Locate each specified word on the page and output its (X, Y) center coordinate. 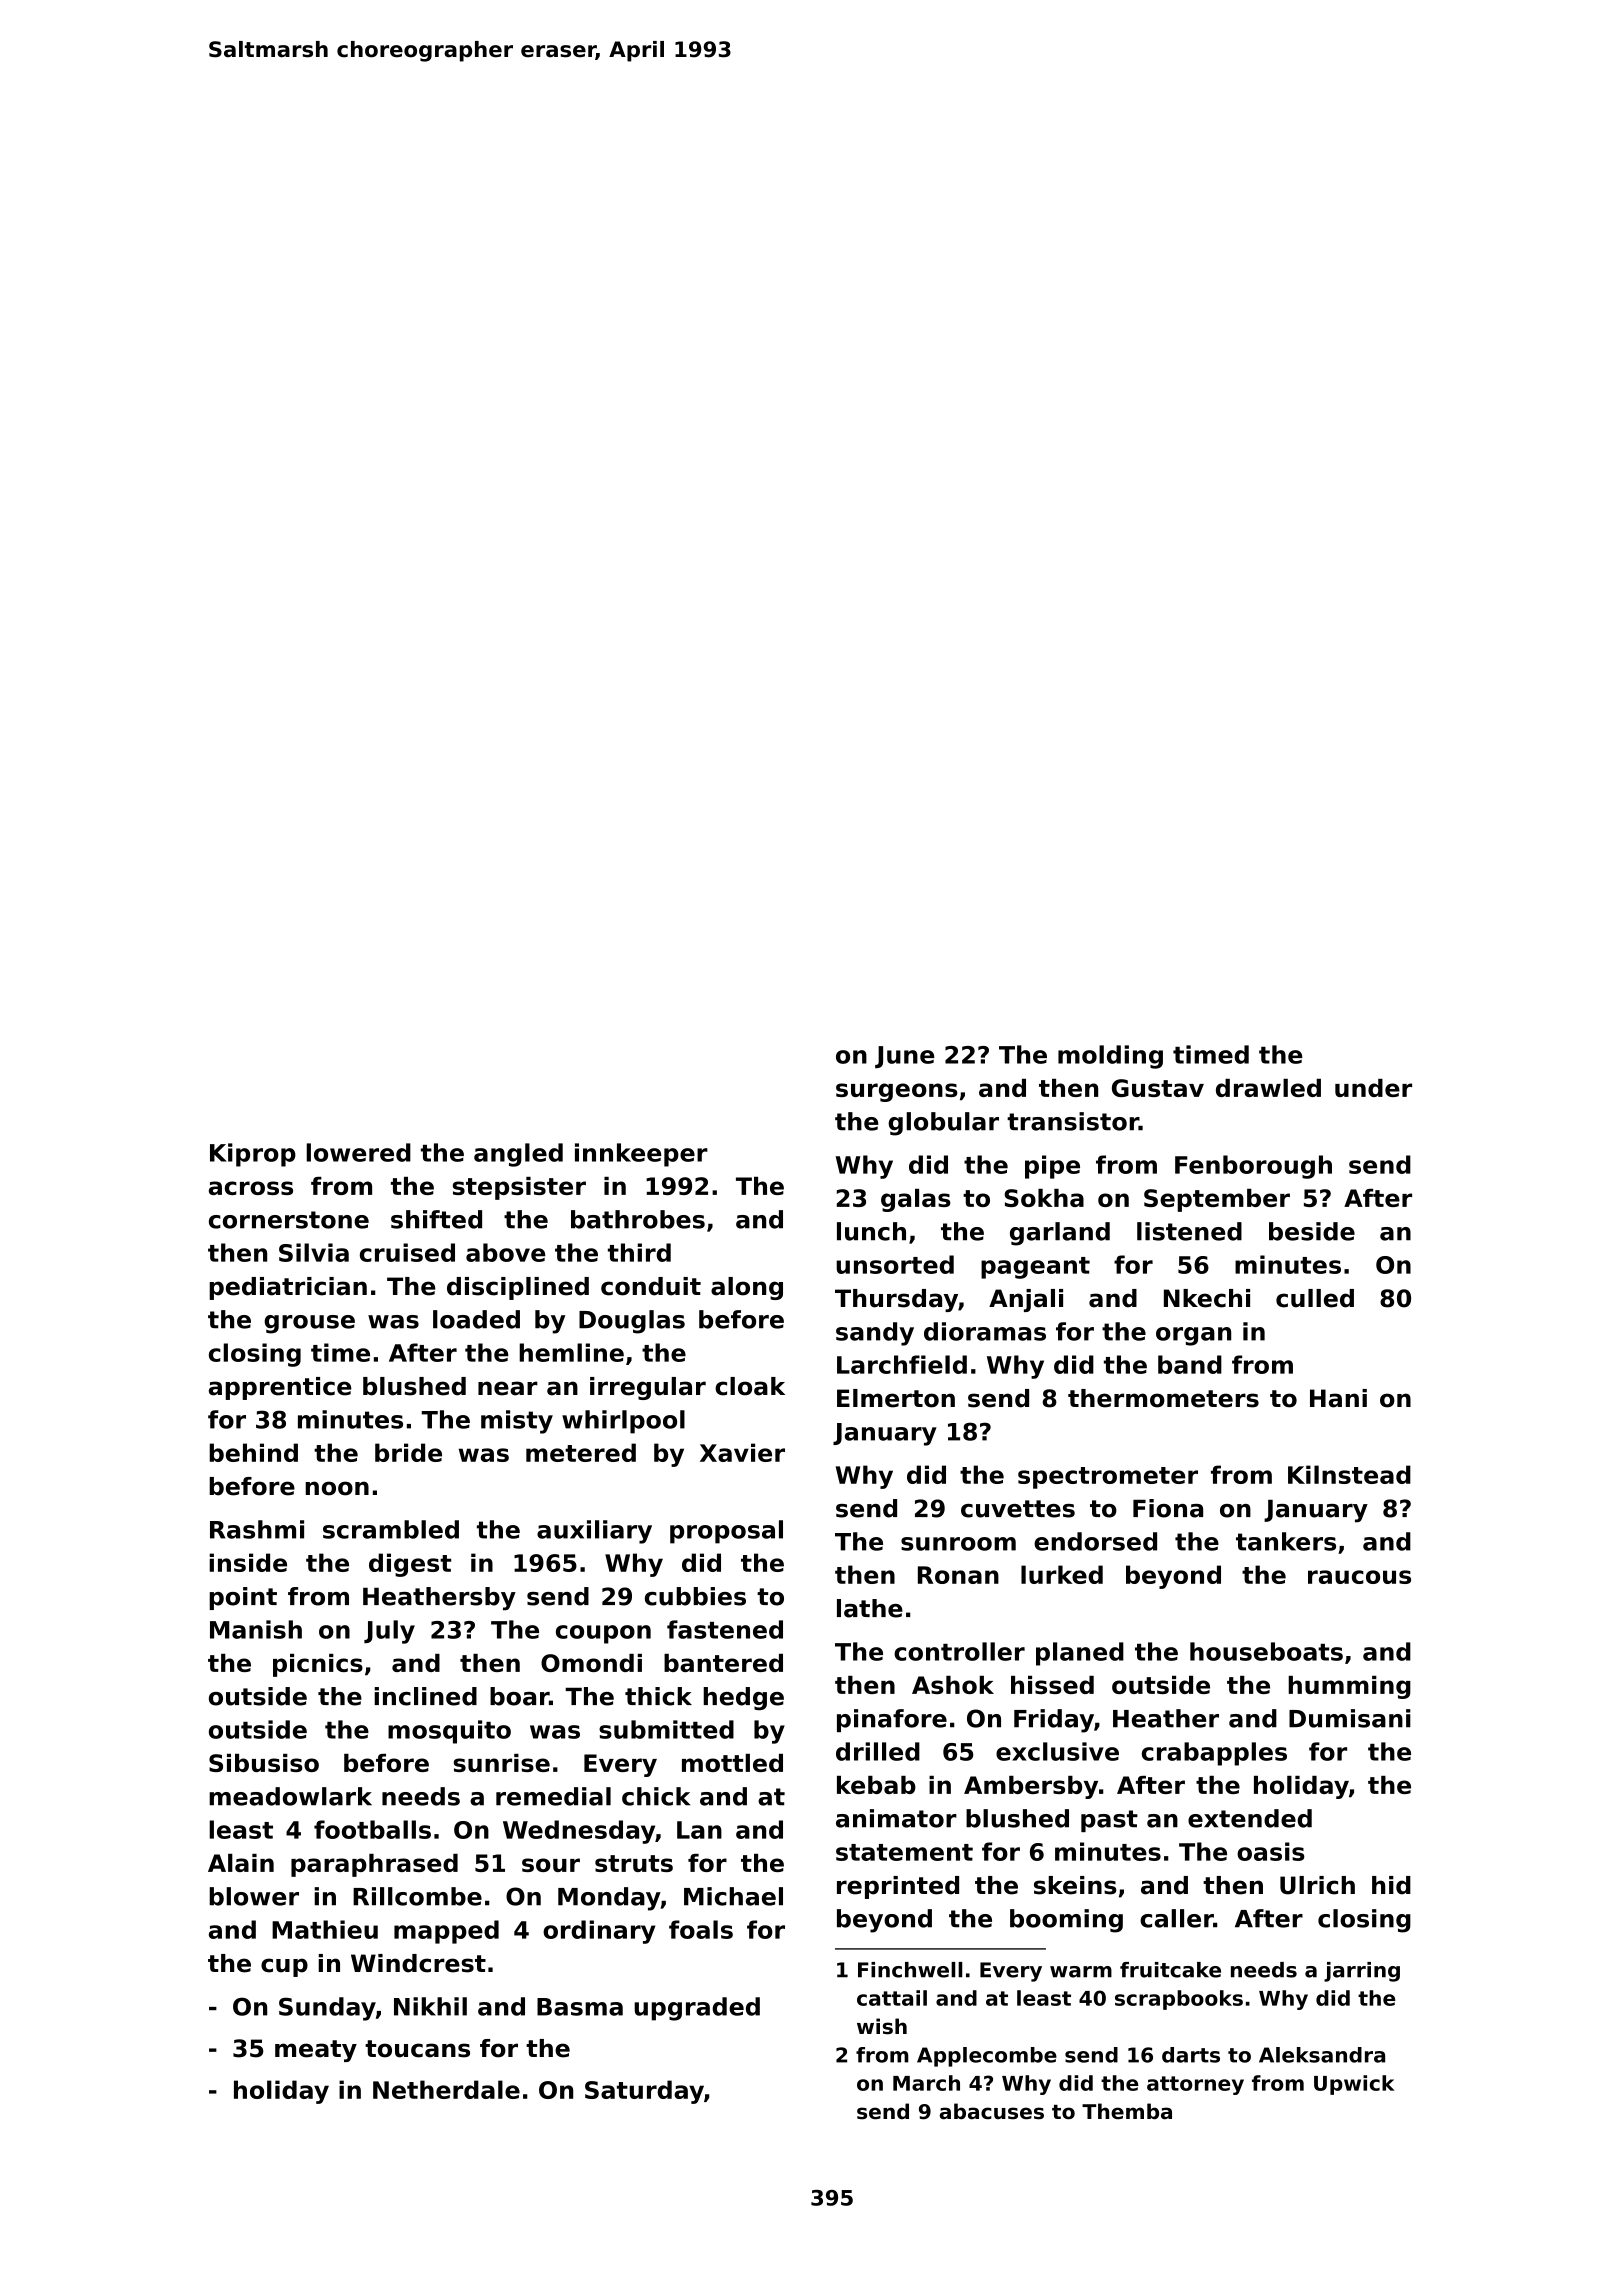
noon (337, 1488)
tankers (1286, 1541)
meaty (316, 2051)
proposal (726, 1532)
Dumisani (1350, 1718)
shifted (436, 1219)
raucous (1359, 1577)
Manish (256, 1629)
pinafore (892, 1720)
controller (959, 1651)
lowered (358, 1152)
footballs (372, 1829)
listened (1189, 1231)
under (1373, 1088)
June (905, 1057)
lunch (871, 1231)
